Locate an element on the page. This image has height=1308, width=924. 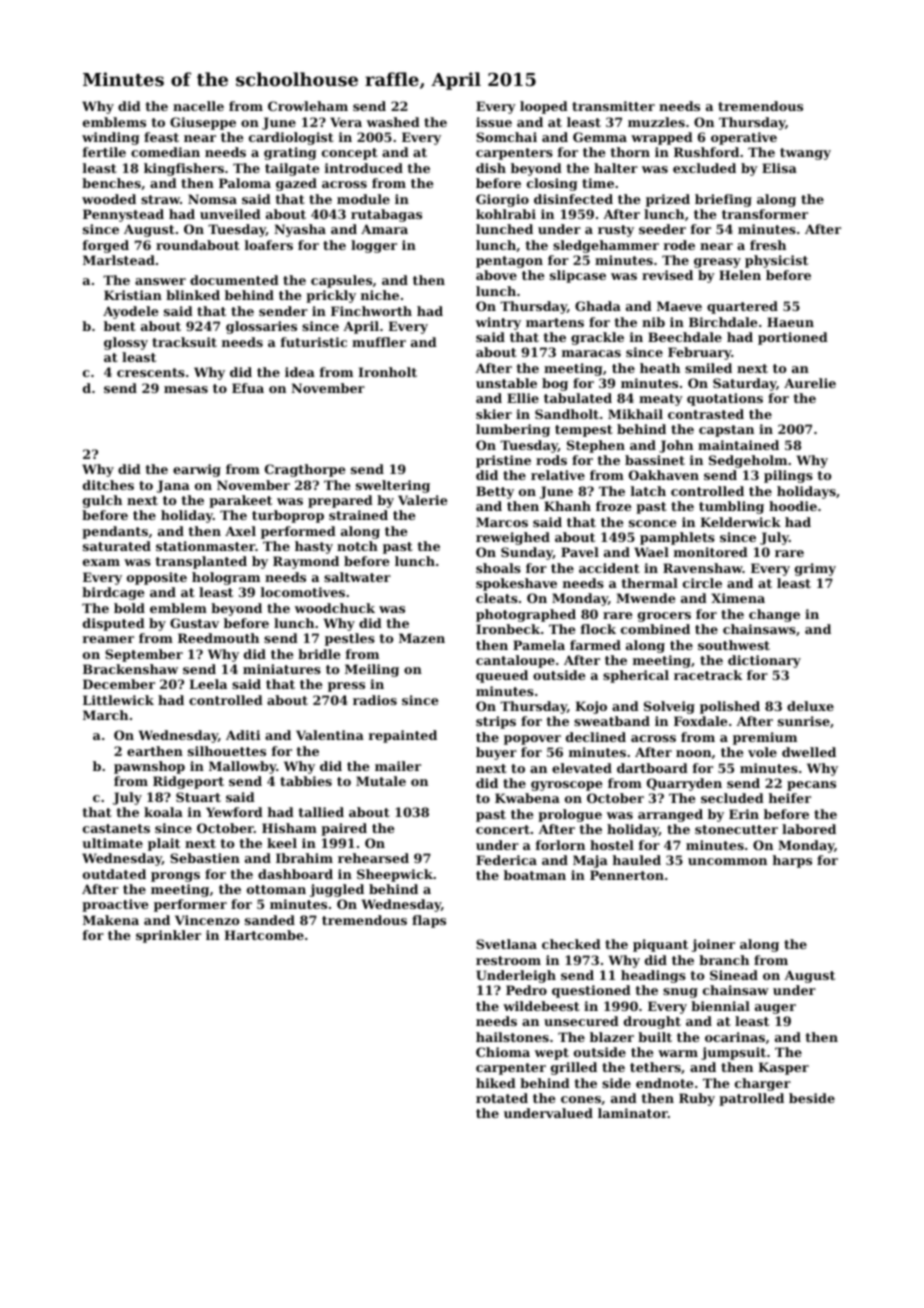
Finchworth is located at coordinates (371, 311).
